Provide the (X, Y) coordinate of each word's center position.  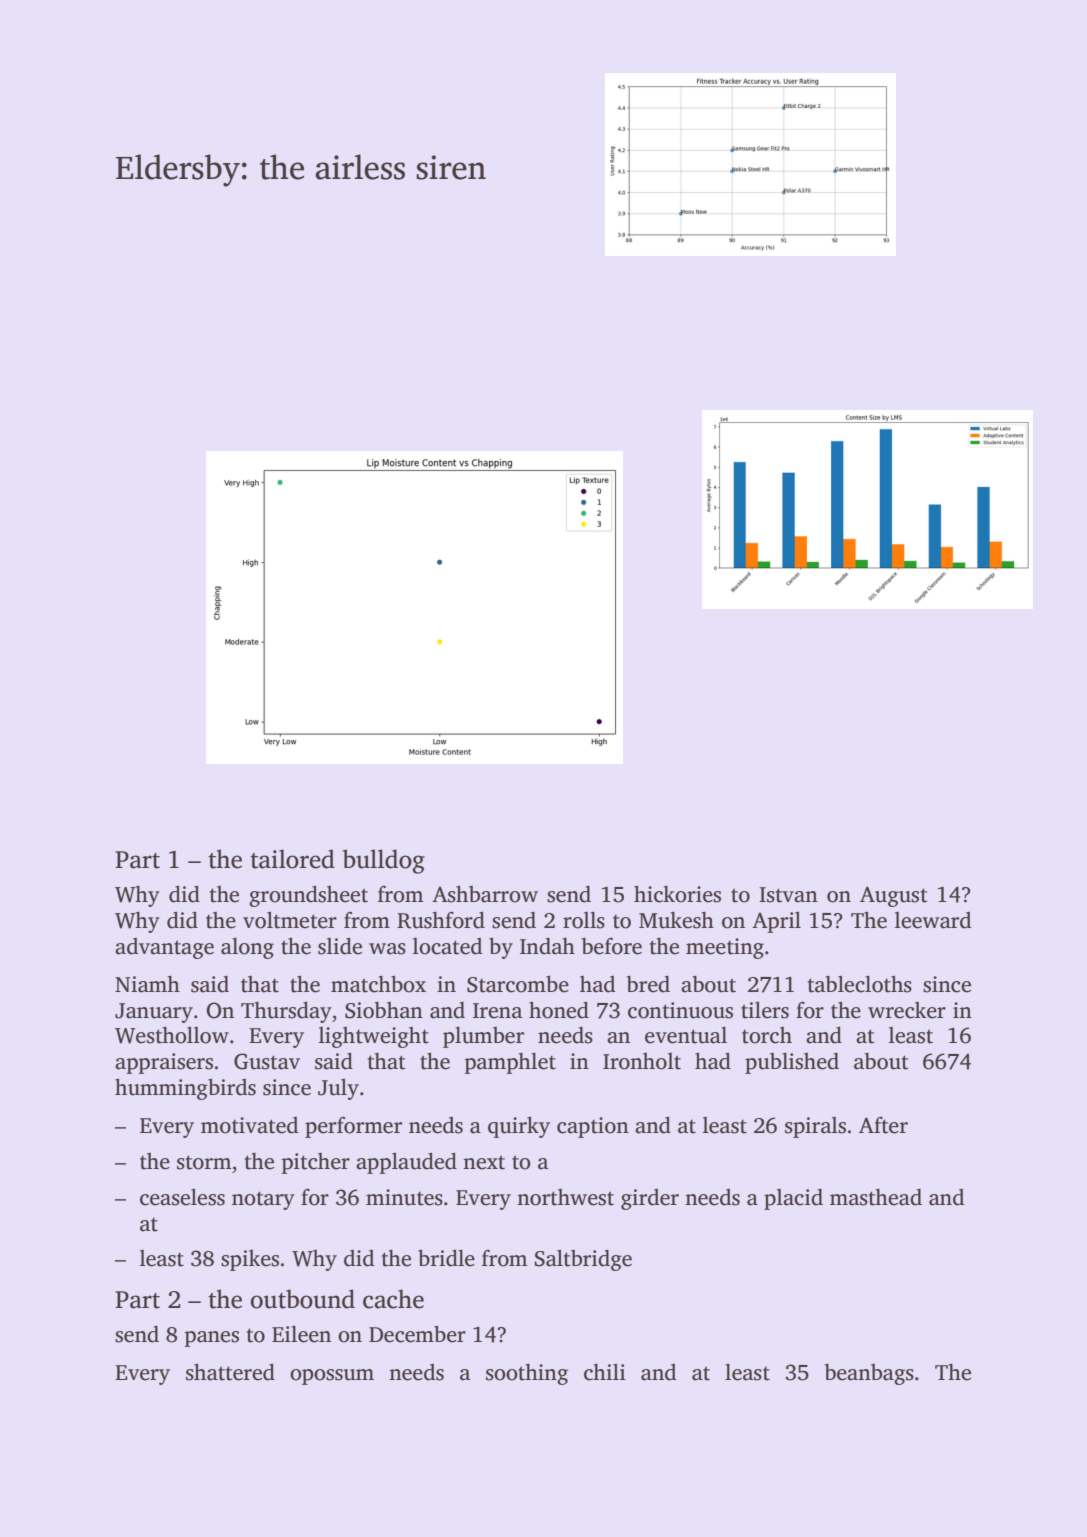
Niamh (147, 984)
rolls (584, 920)
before (612, 946)
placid (793, 1199)
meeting (725, 948)
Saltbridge (583, 1260)
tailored (292, 859)
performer (353, 1127)
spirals (815, 1127)
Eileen (301, 1334)
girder (650, 1199)
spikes (250, 1260)
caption (593, 1127)
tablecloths (860, 984)
